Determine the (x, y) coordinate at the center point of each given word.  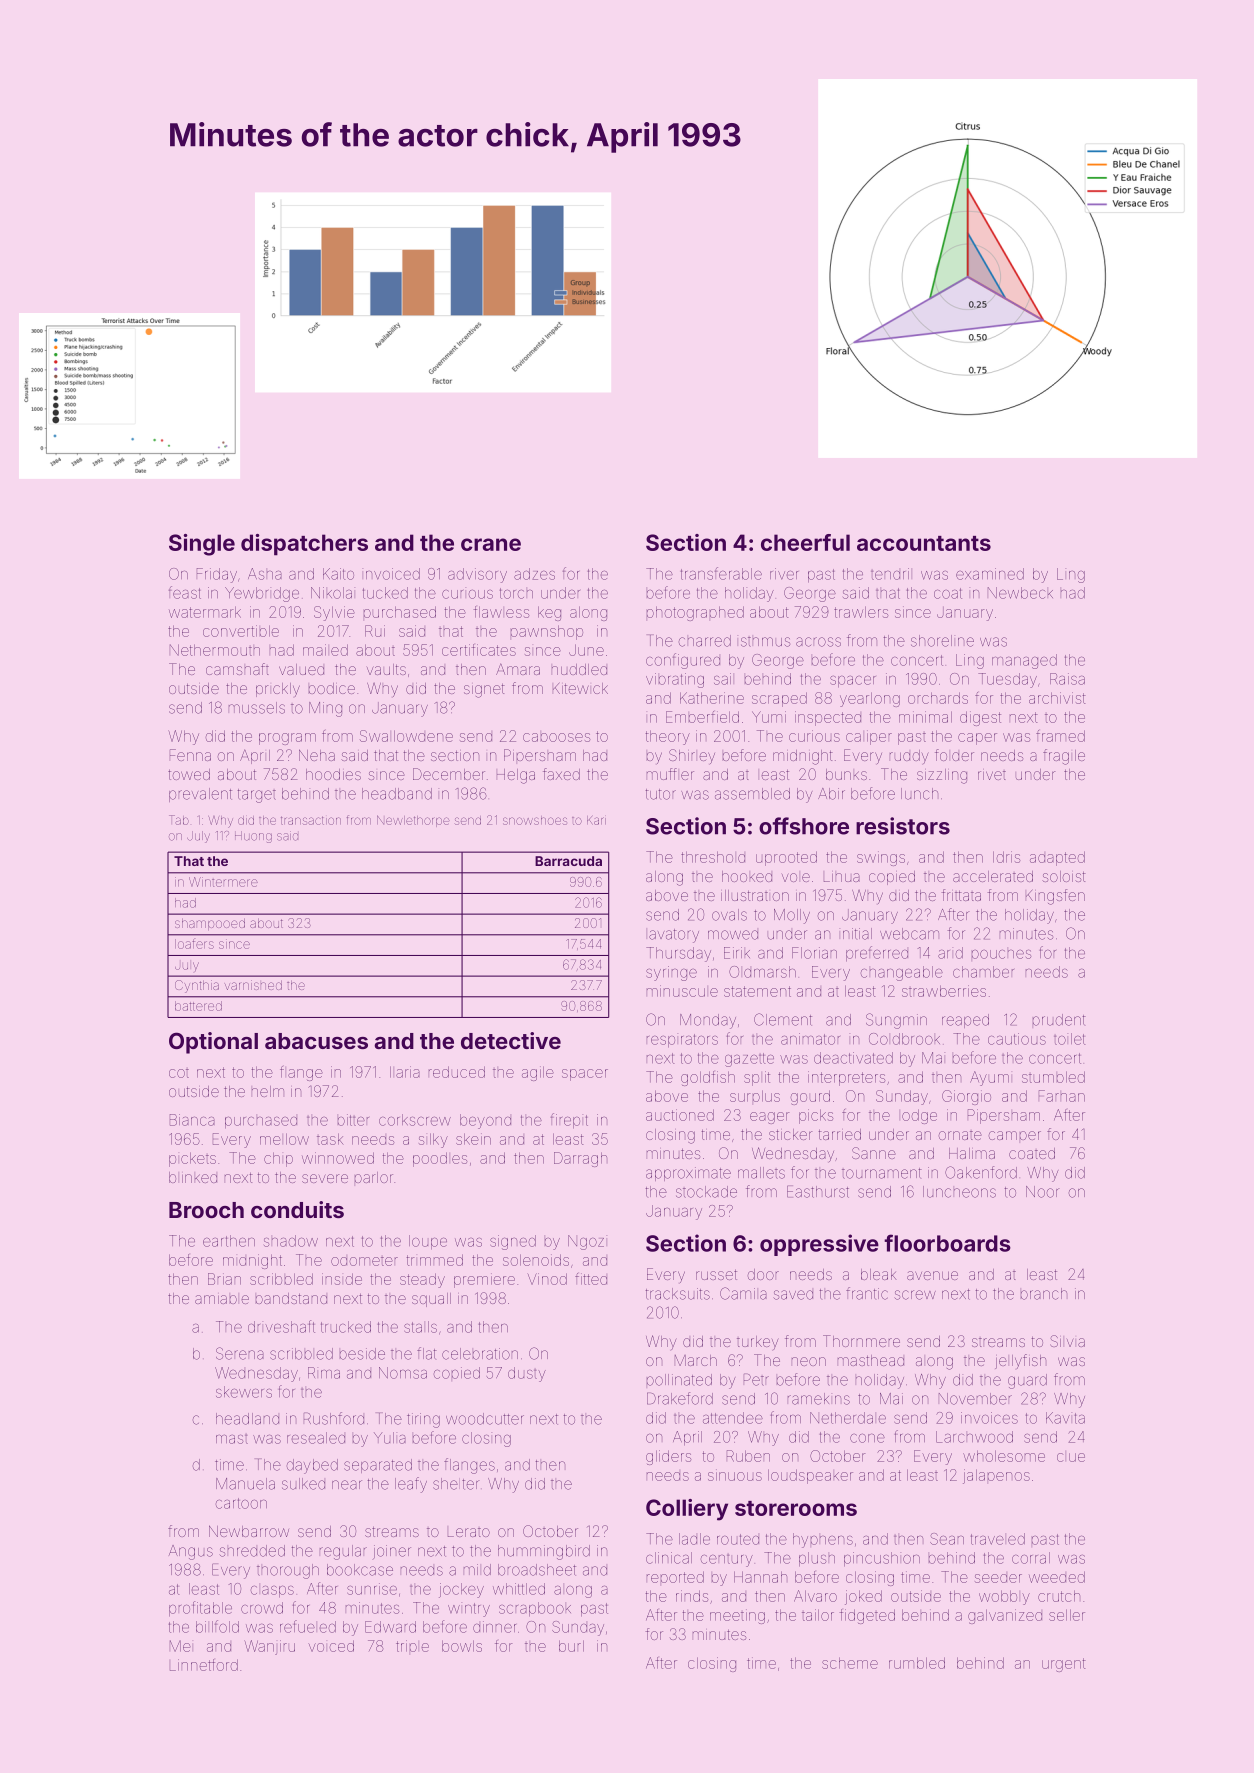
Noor (1042, 1192)
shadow (291, 1241)
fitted (591, 1279)
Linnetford (204, 1665)
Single (202, 545)
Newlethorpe (413, 821)
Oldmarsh (762, 972)
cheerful (805, 542)
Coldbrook (904, 1039)
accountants (924, 543)
